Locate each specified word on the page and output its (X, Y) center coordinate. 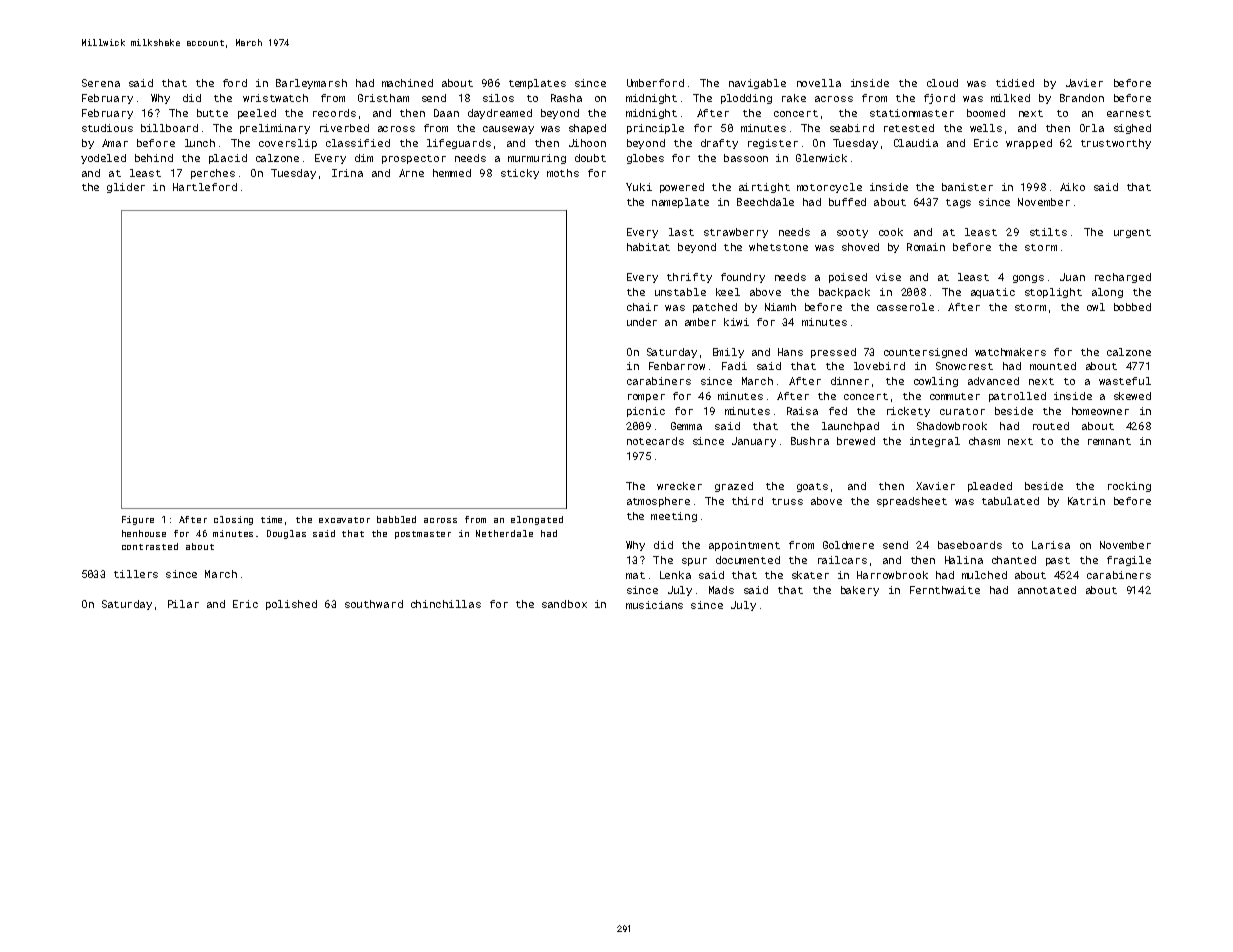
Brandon (1082, 98)
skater (810, 575)
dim (364, 158)
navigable (757, 84)
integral (935, 442)
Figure (138, 520)
